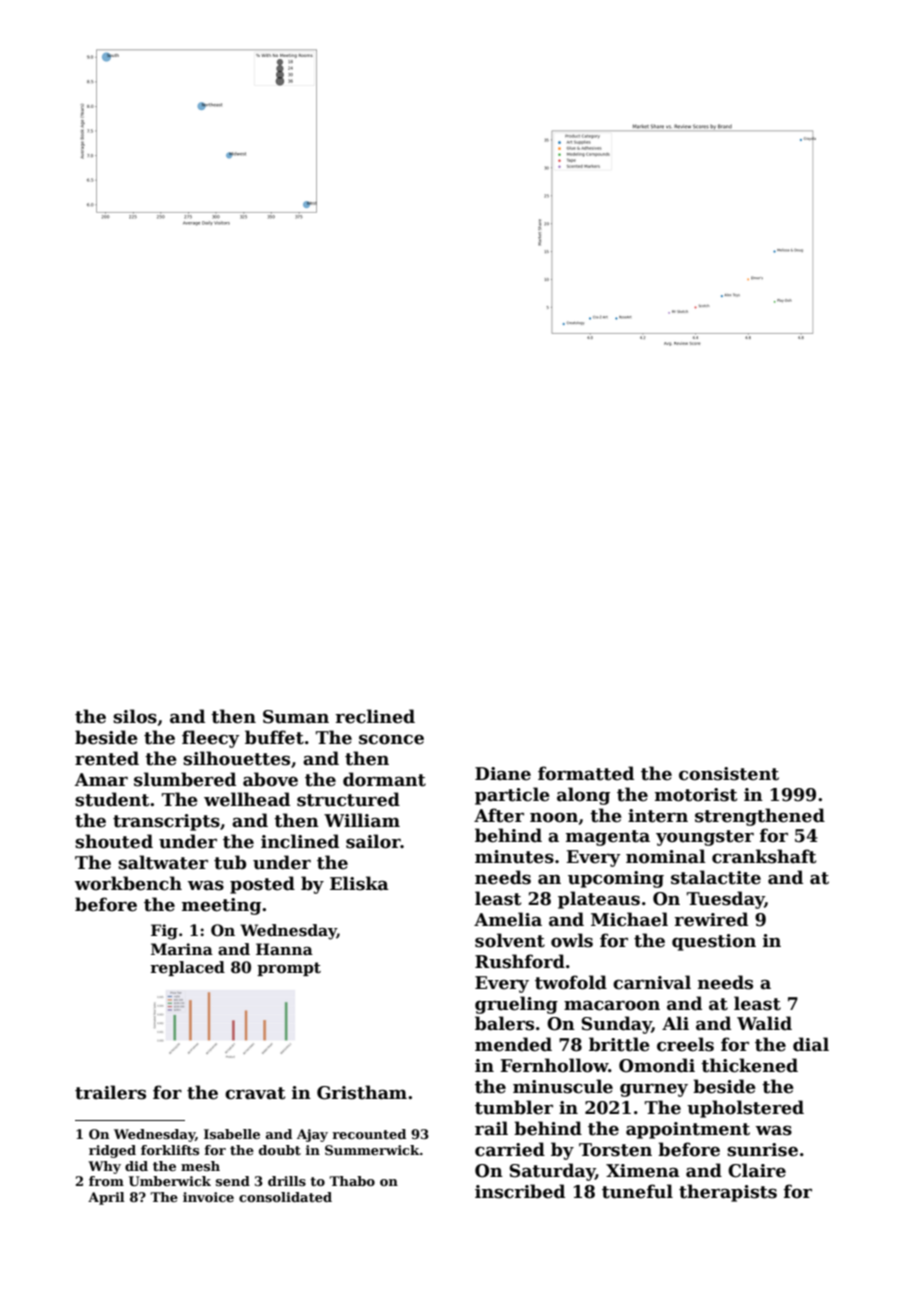 The height and width of the image is (1316, 908). Describe the element at coordinates (728, 1193) in the image. I see `therapists` at that location.
